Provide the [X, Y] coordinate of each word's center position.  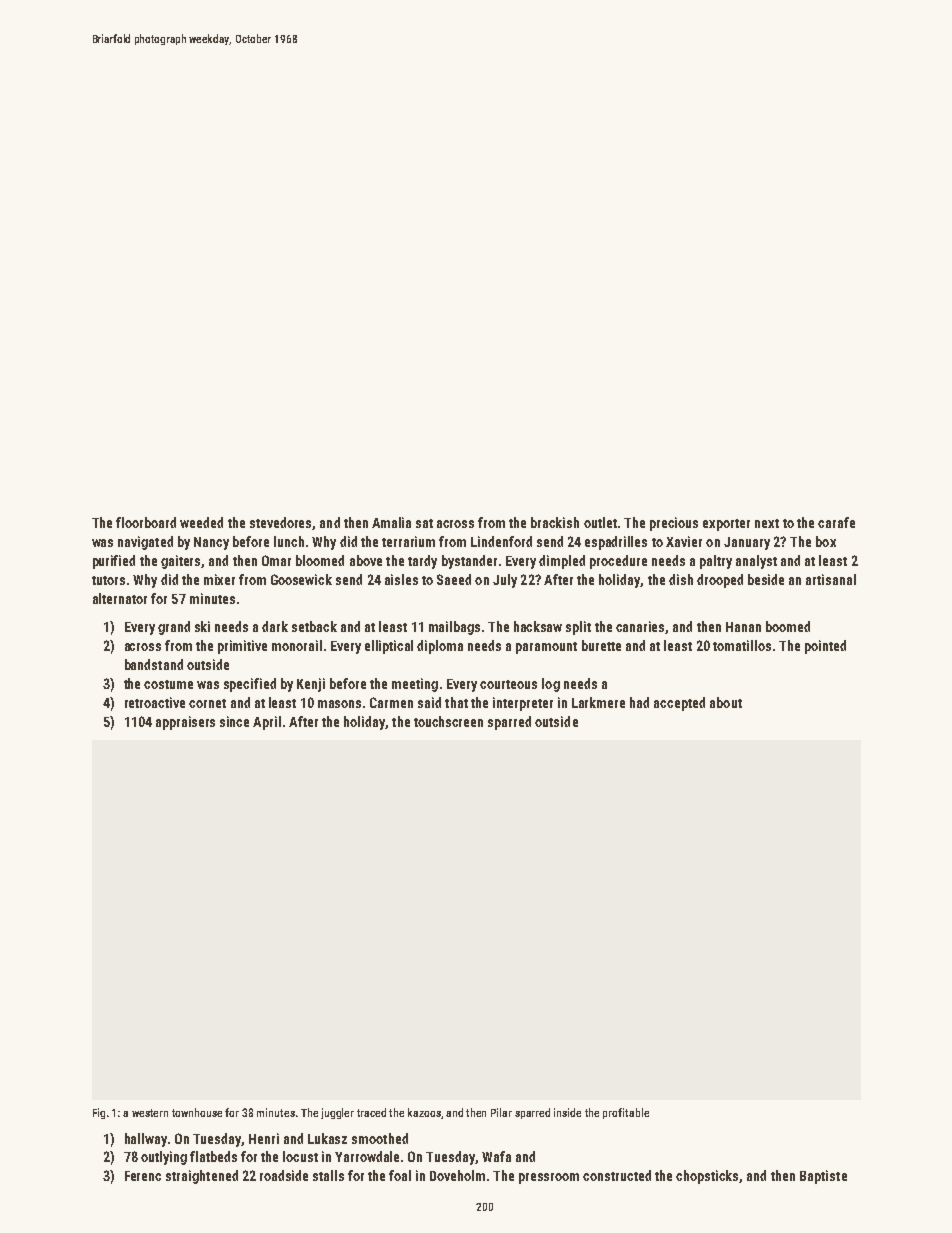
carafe [836, 522]
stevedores [281, 523]
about [726, 702]
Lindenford [501, 541]
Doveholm [457, 1175]
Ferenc [143, 1176]
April [267, 723]
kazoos [425, 1113]
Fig [99, 1113]
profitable [626, 1113]
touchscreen [448, 721]
